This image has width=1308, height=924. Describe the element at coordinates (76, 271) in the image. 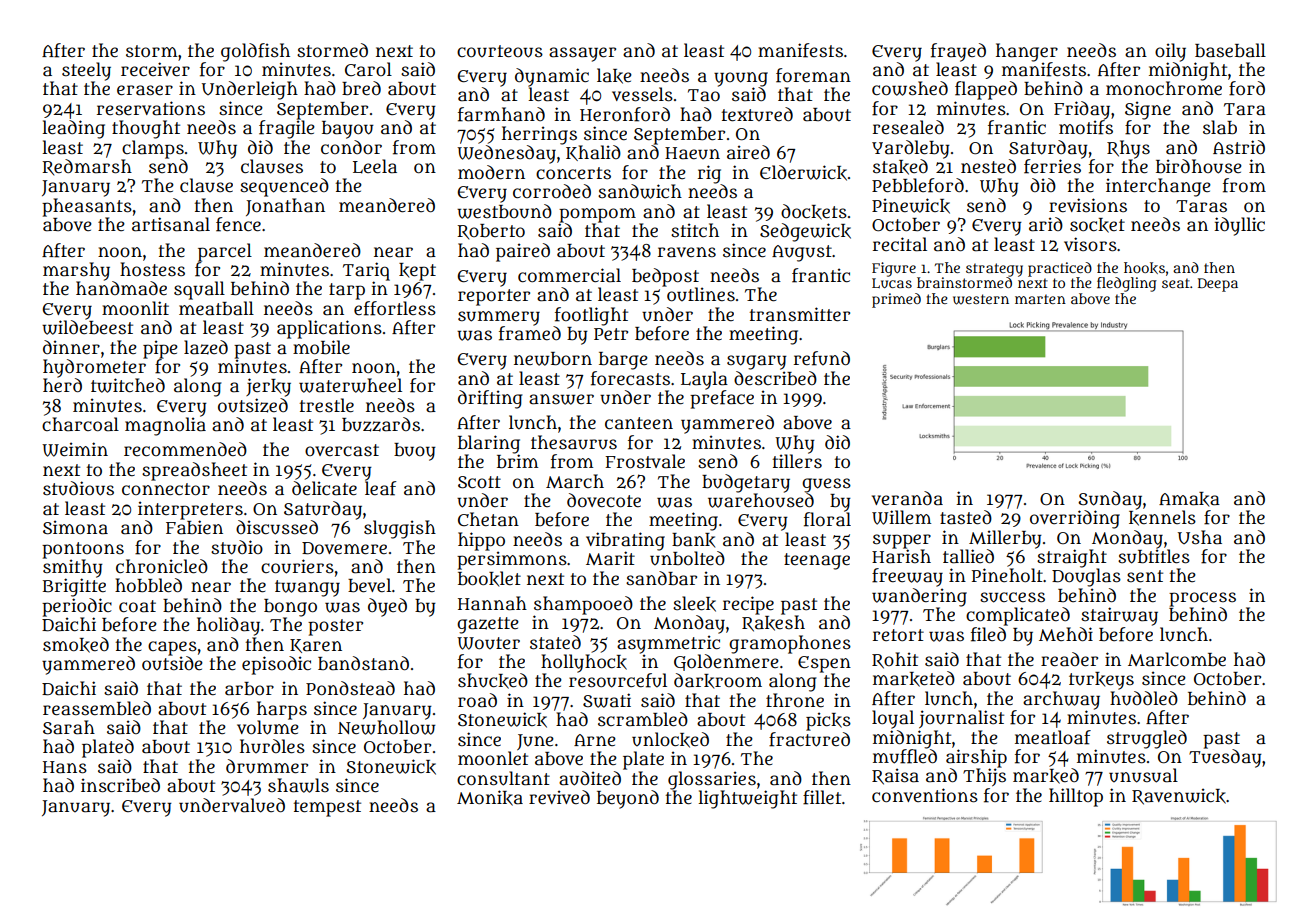

I see `marshy` at that location.
